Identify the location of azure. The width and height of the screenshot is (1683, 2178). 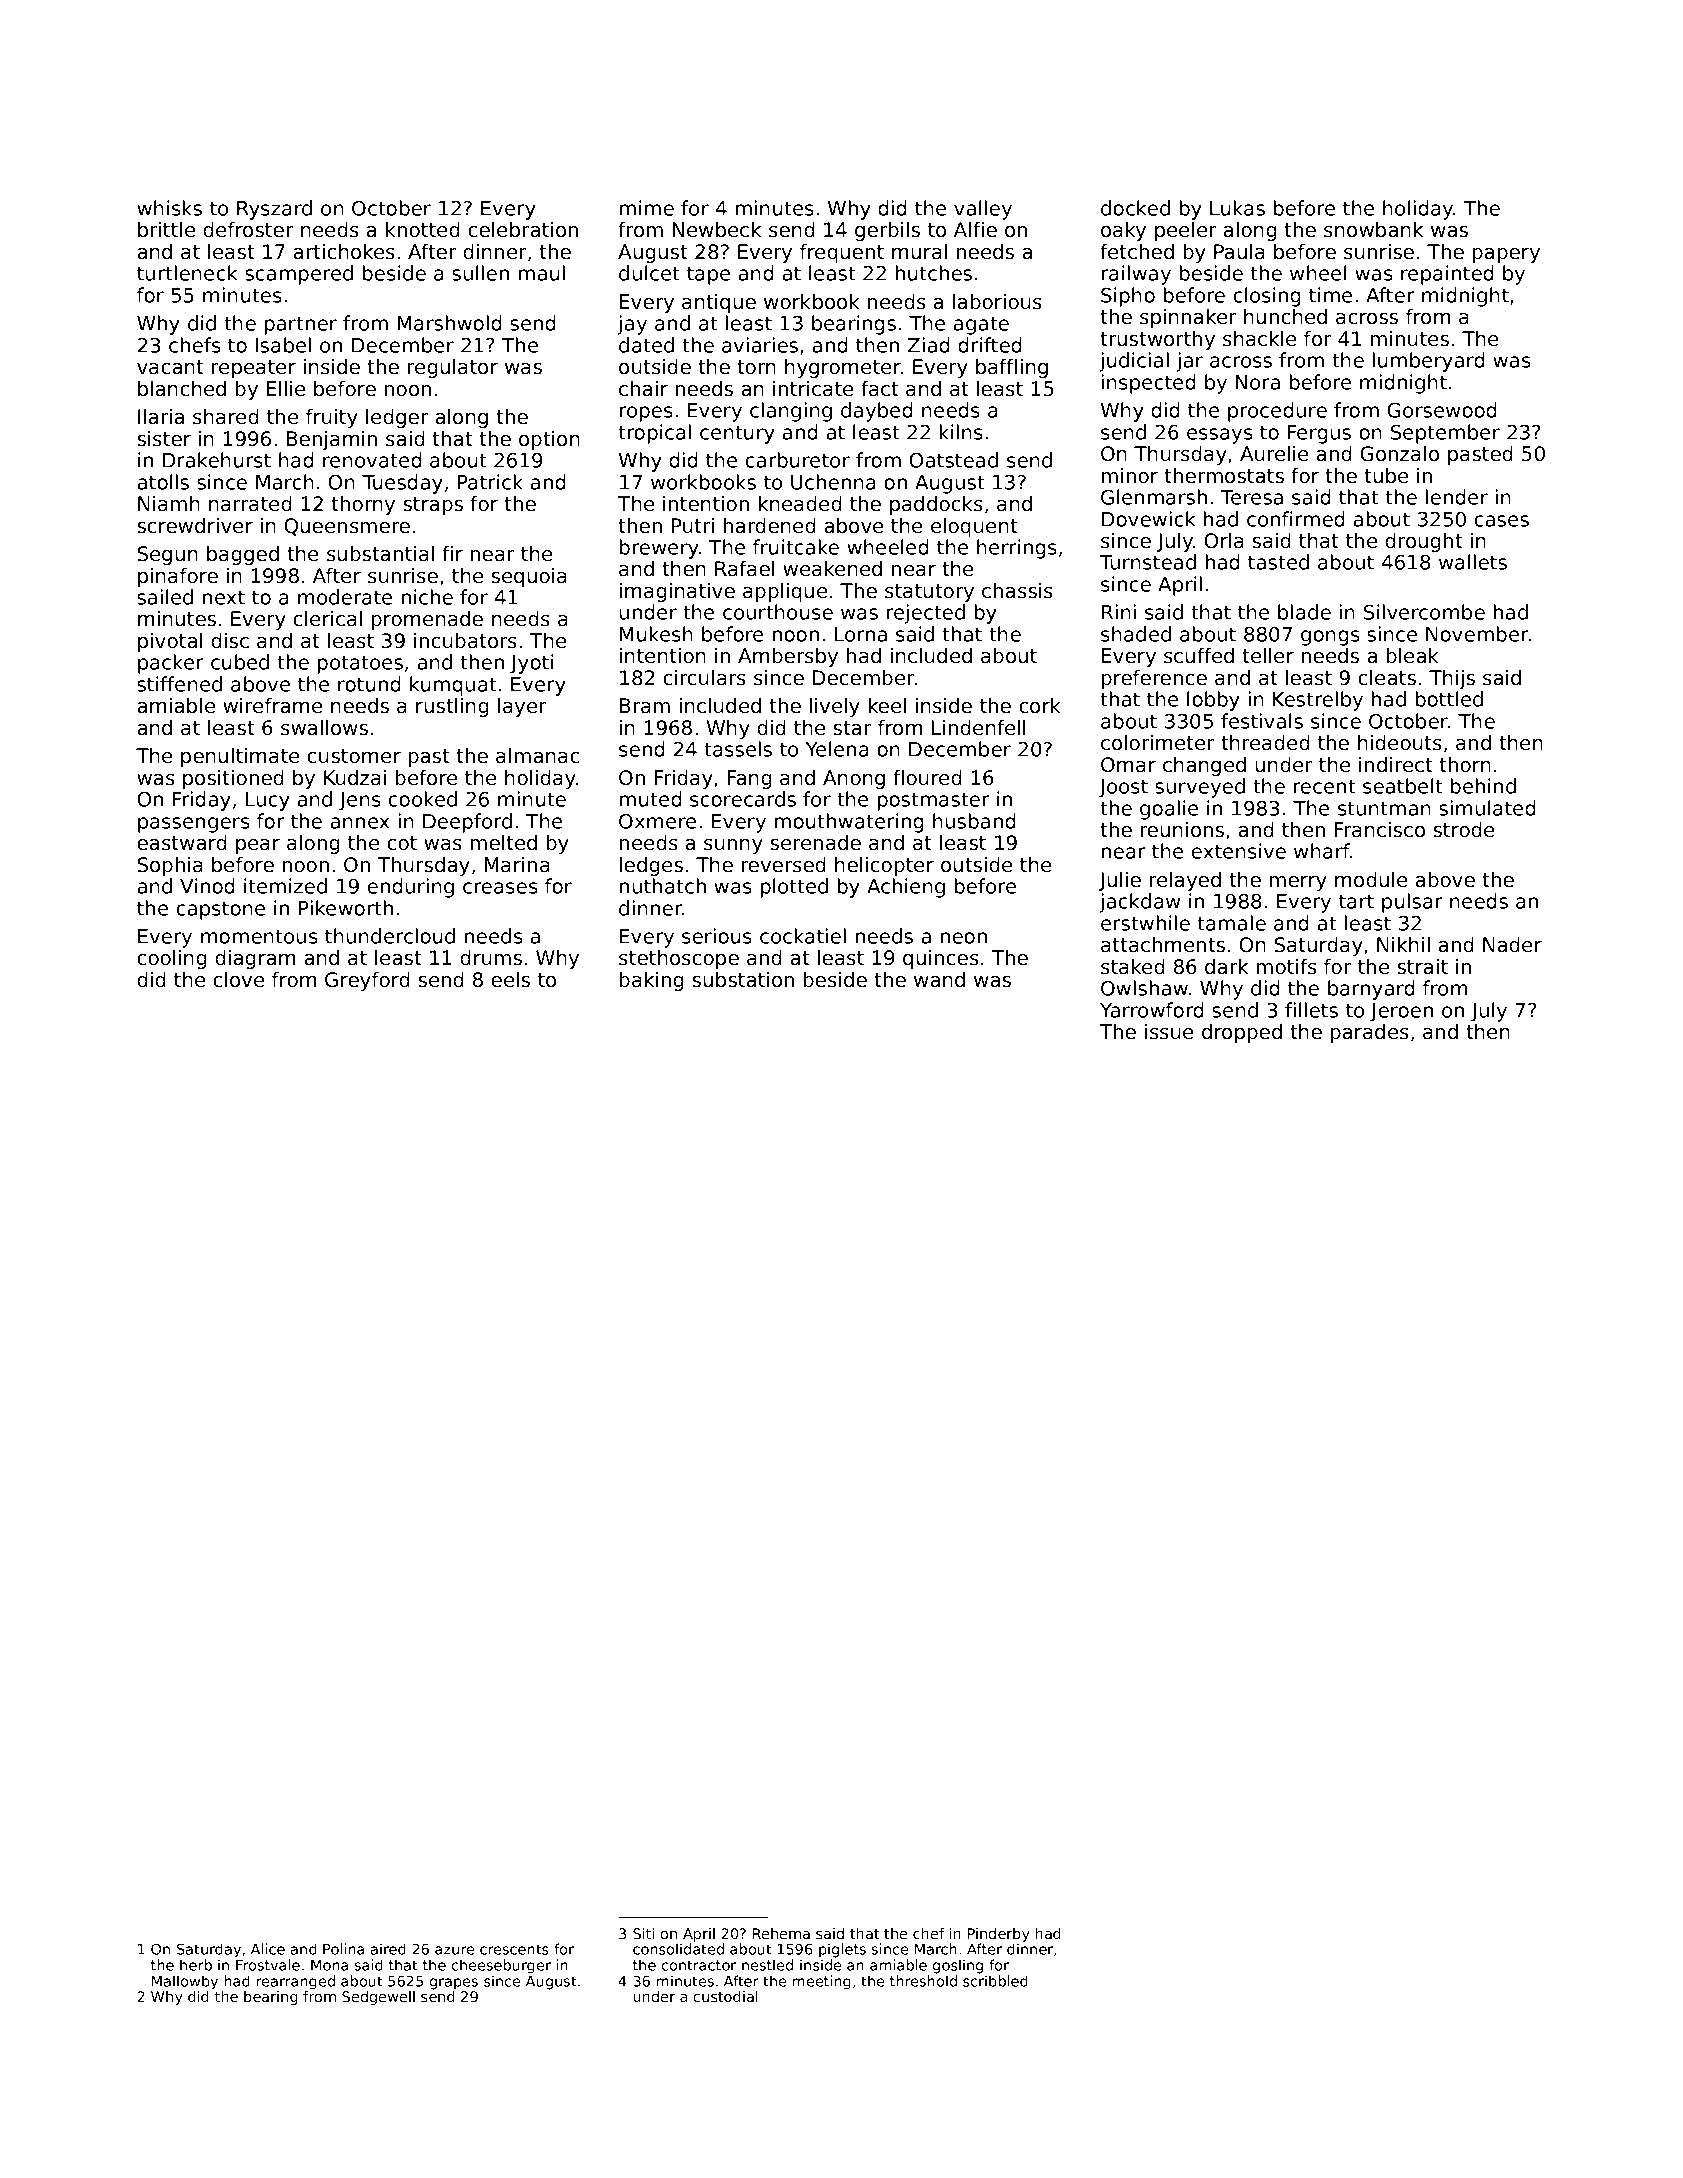
(454, 1950).
